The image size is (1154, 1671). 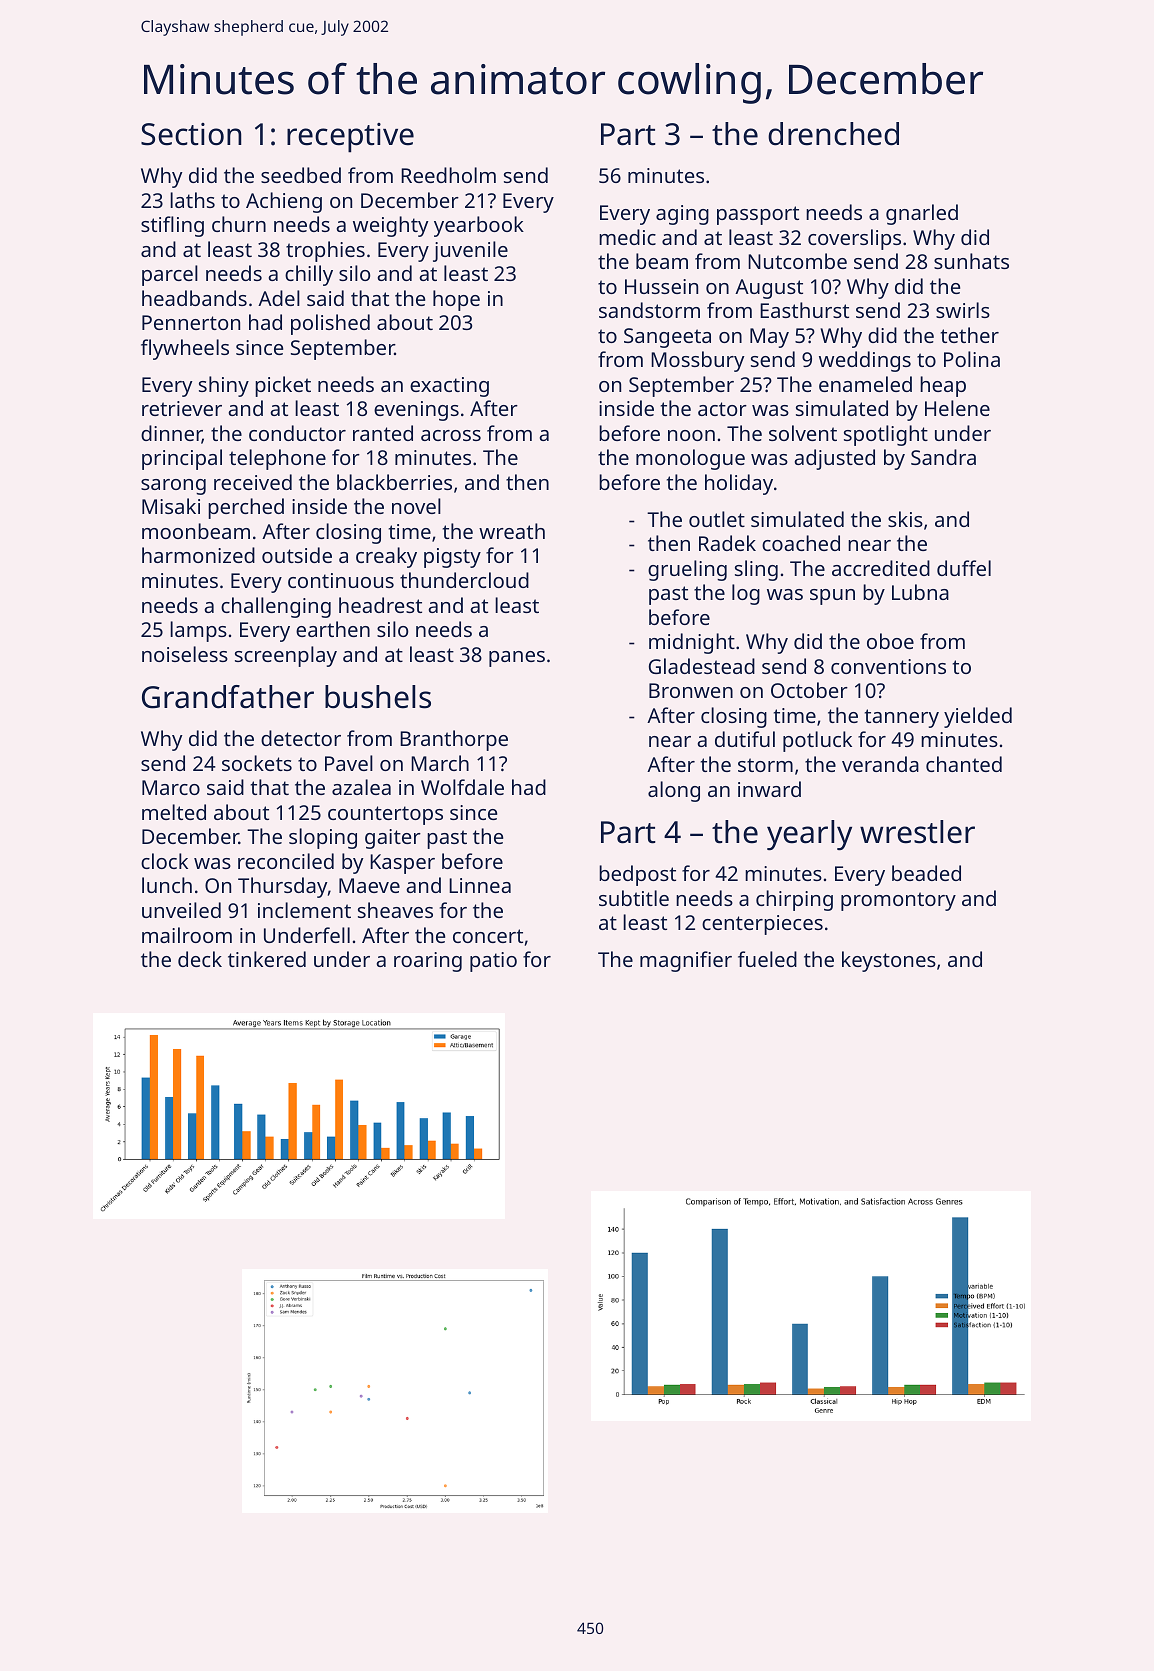 I want to click on evenings, so click(x=416, y=411).
